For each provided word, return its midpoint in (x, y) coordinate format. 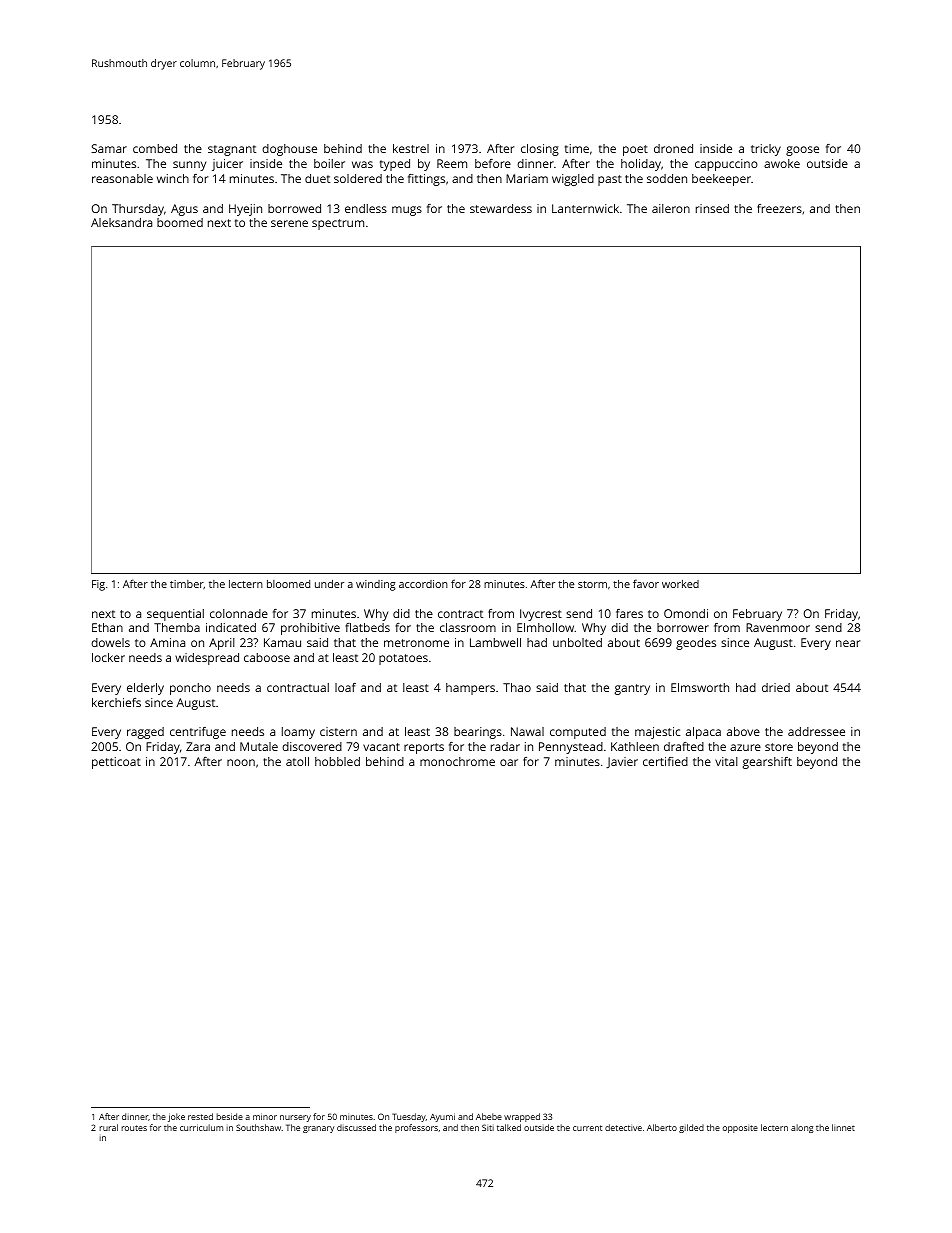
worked (680, 584)
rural (108, 1127)
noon (241, 762)
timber (187, 584)
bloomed (288, 584)
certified (665, 761)
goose (802, 151)
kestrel (411, 148)
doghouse (289, 150)
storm (592, 584)
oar (509, 762)
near (848, 643)
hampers (470, 689)
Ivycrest (541, 615)
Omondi (686, 613)
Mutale (259, 746)
